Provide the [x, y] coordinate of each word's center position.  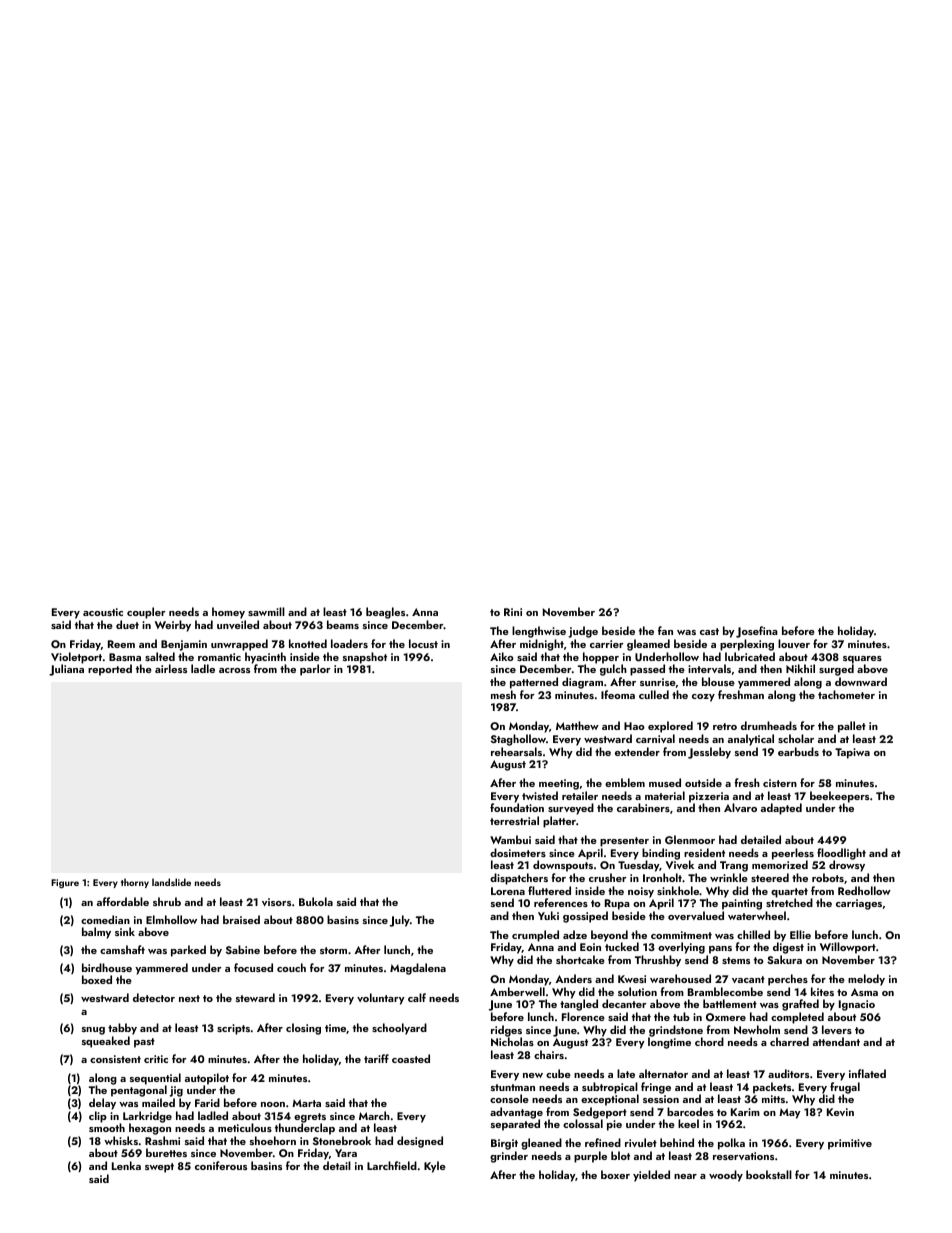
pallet [852, 727]
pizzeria [709, 798]
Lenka [126, 1165]
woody [726, 1176]
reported [110, 670]
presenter [624, 842]
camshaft [122, 949]
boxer [615, 1174]
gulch [613, 670]
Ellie [800, 934]
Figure [65, 884]
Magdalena [418, 969]
